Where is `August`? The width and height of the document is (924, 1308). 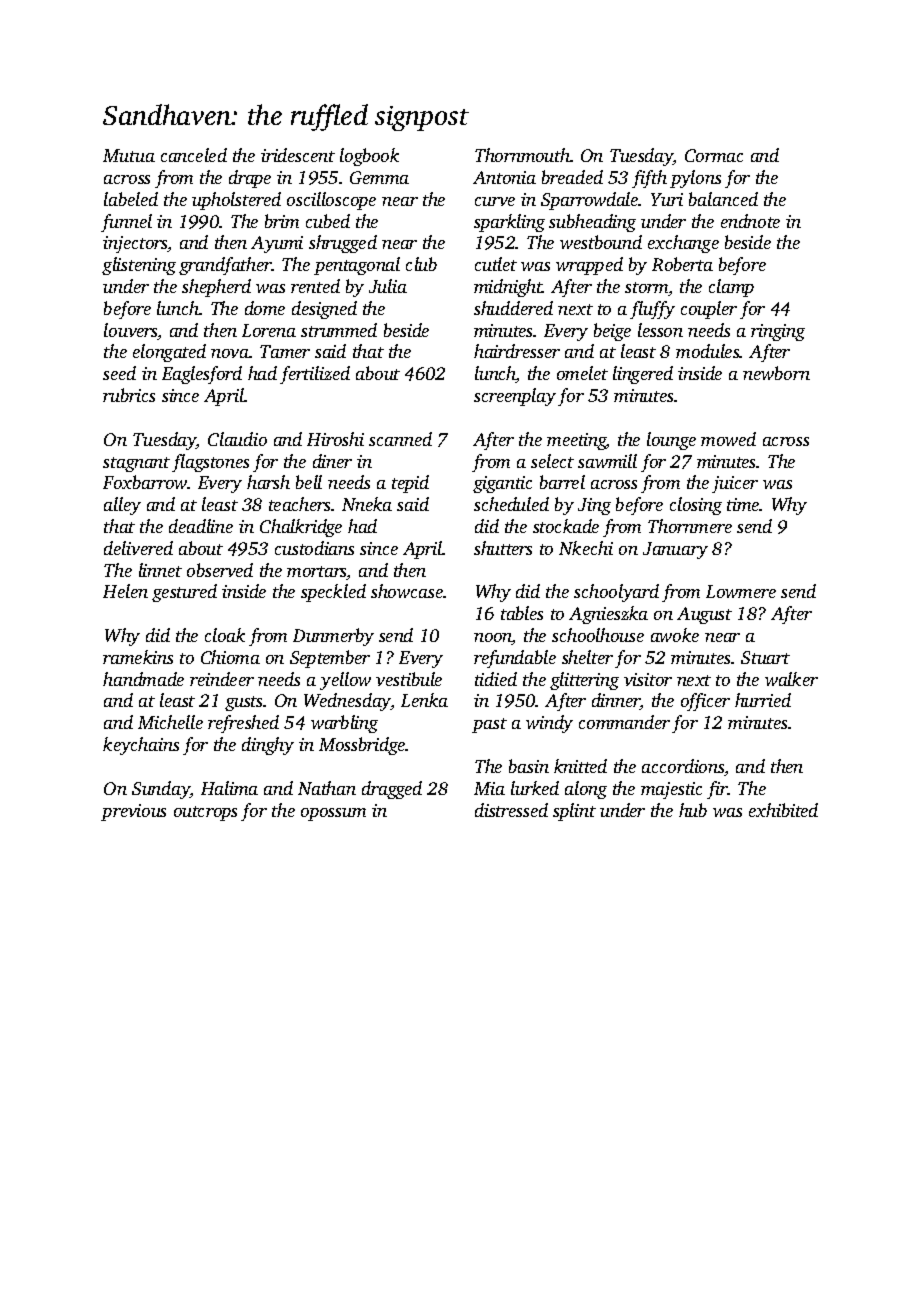 August is located at coordinates (704, 615).
